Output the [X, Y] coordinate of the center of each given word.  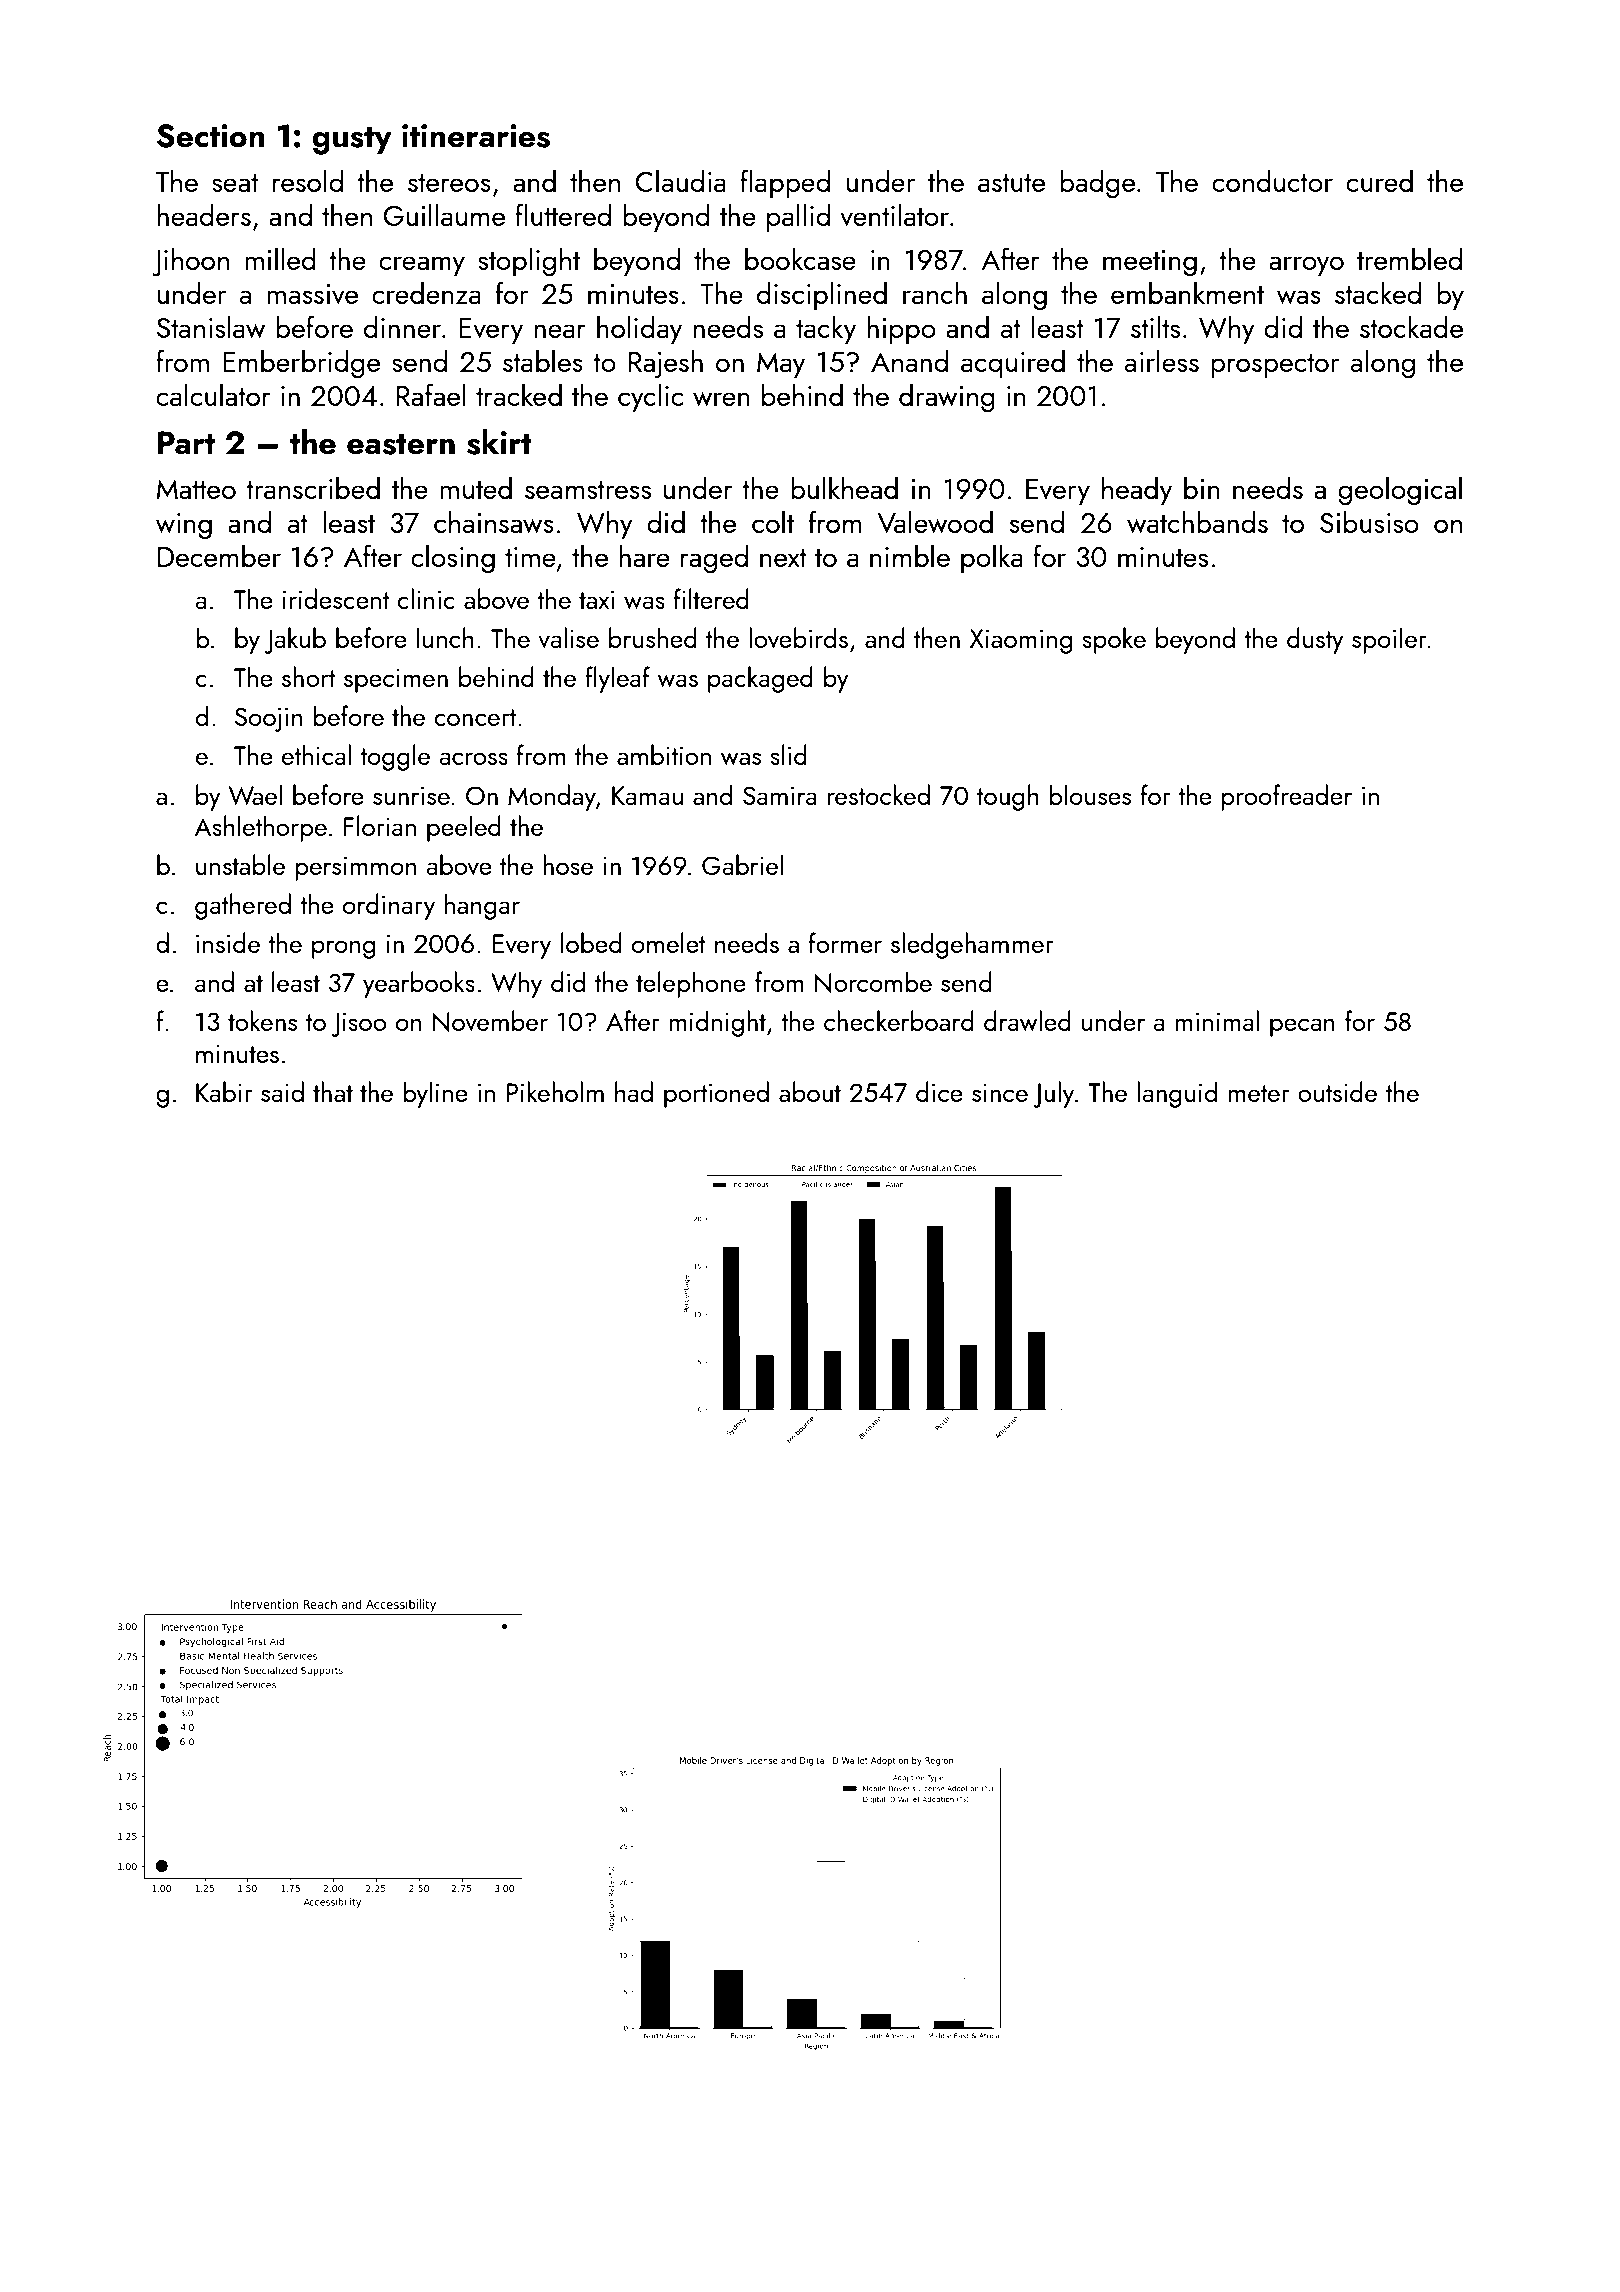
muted [476, 487]
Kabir [224, 1091]
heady [1137, 491]
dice [939, 1091]
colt [773, 521]
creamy [422, 266]
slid [788, 754]
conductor [1272, 180]
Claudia [680, 180]
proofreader [1287, 797]
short [309, 676]
